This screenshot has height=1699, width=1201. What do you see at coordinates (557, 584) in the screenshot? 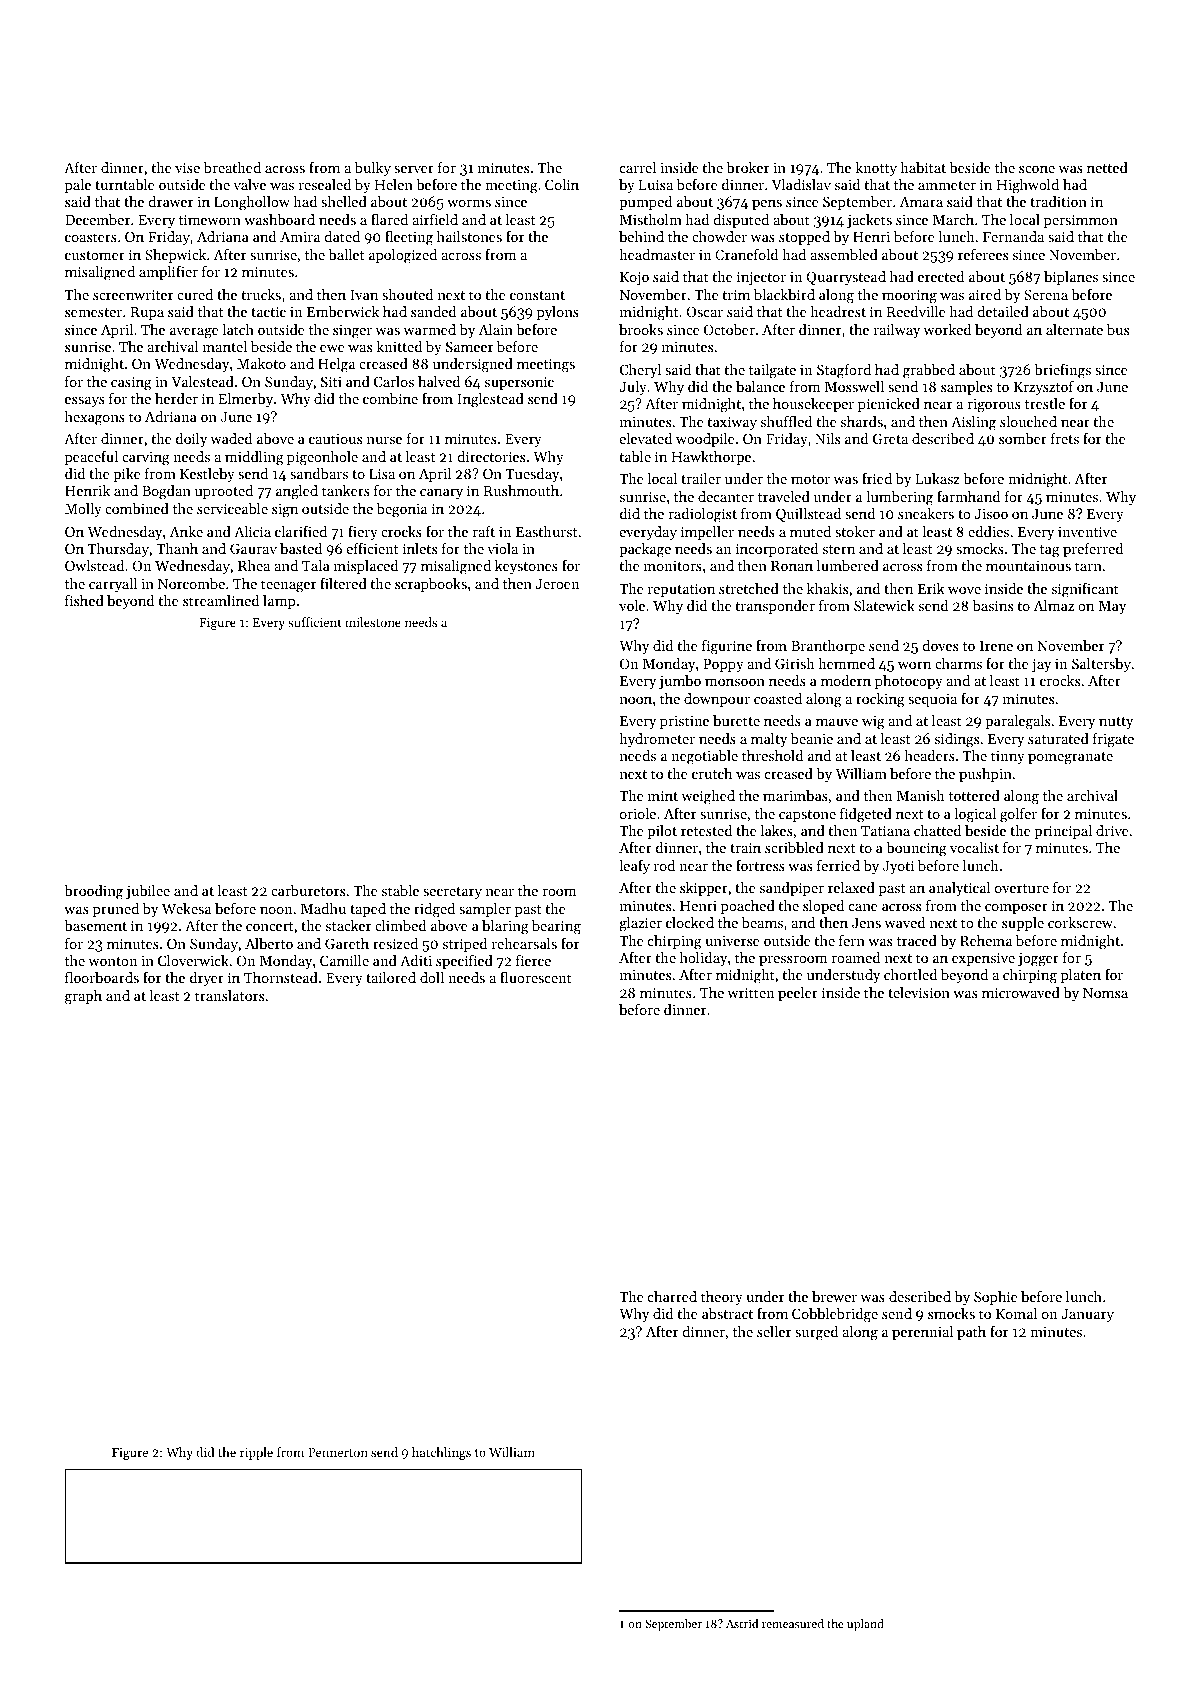
I see `Jeroen` at bounding box center [557, 584].
